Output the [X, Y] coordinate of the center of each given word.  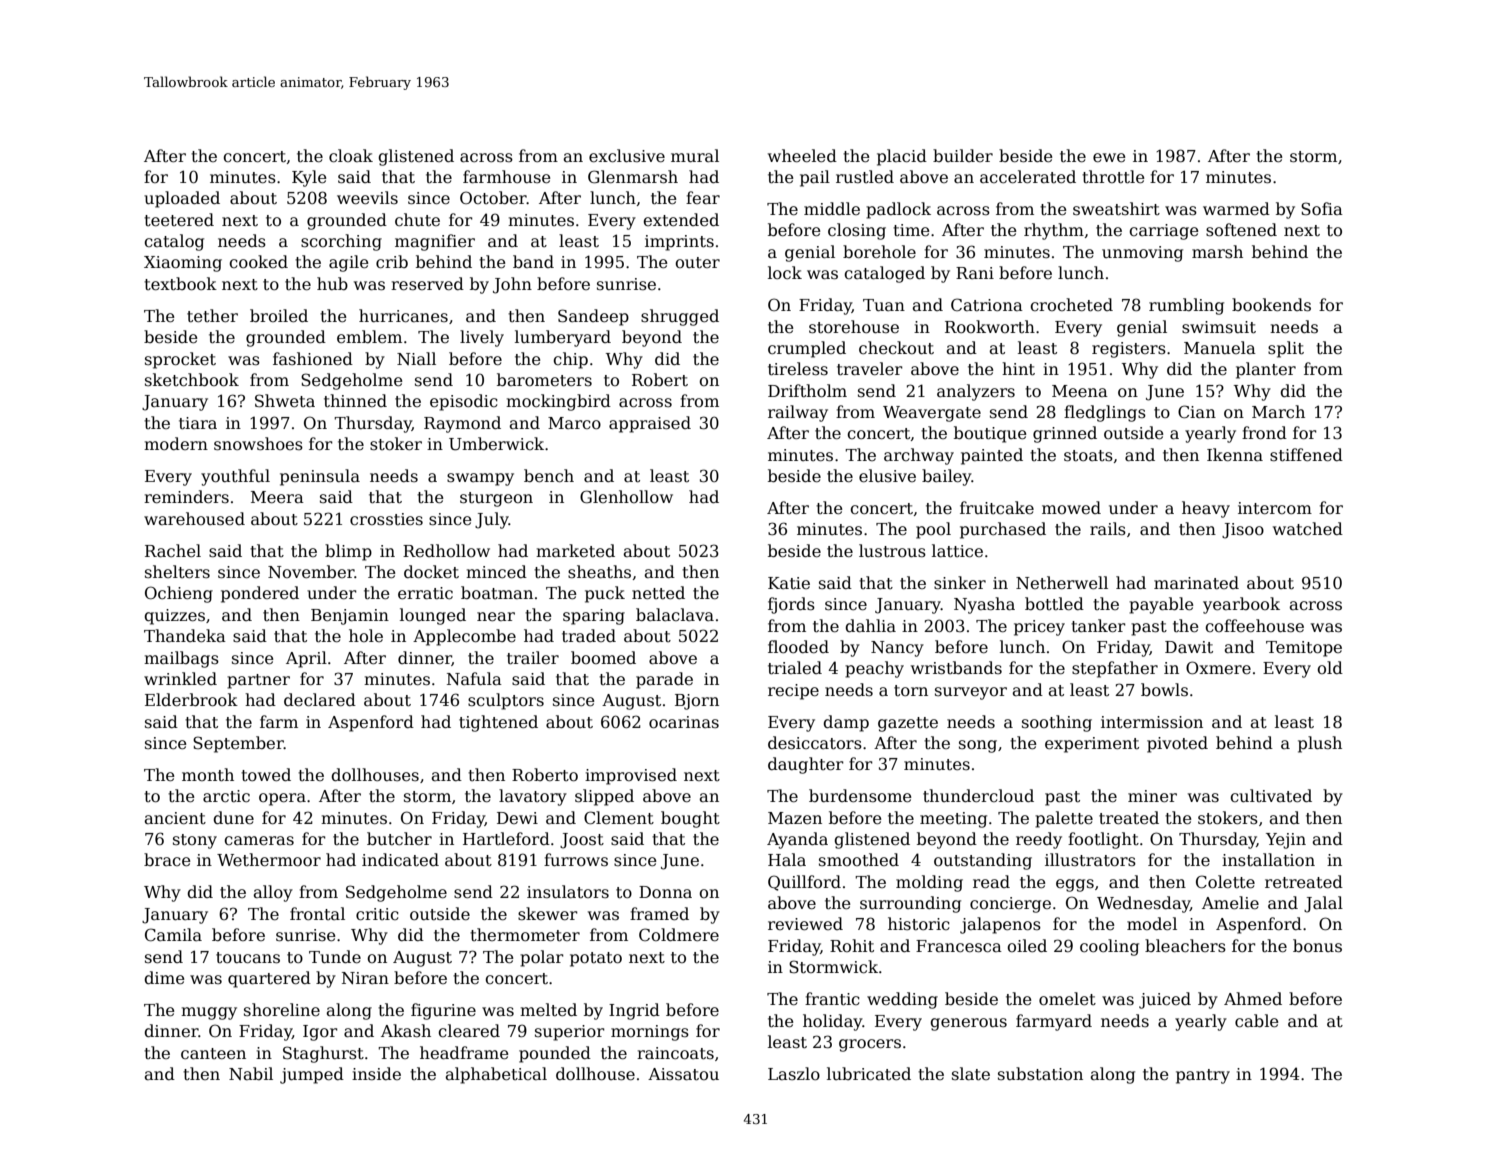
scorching [341, 242]
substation [1040, 1074]
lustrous [892, 551]
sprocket [180, 360]
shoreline [282, 1010]
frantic [832, 999]
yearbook [1241, 605]
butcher [399, 838]
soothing [1057, 723]
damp [846, 723]
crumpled [807, 349]
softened [1241, 230]
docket [431, 572]
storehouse [854, 327]
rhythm [1054, 231]
